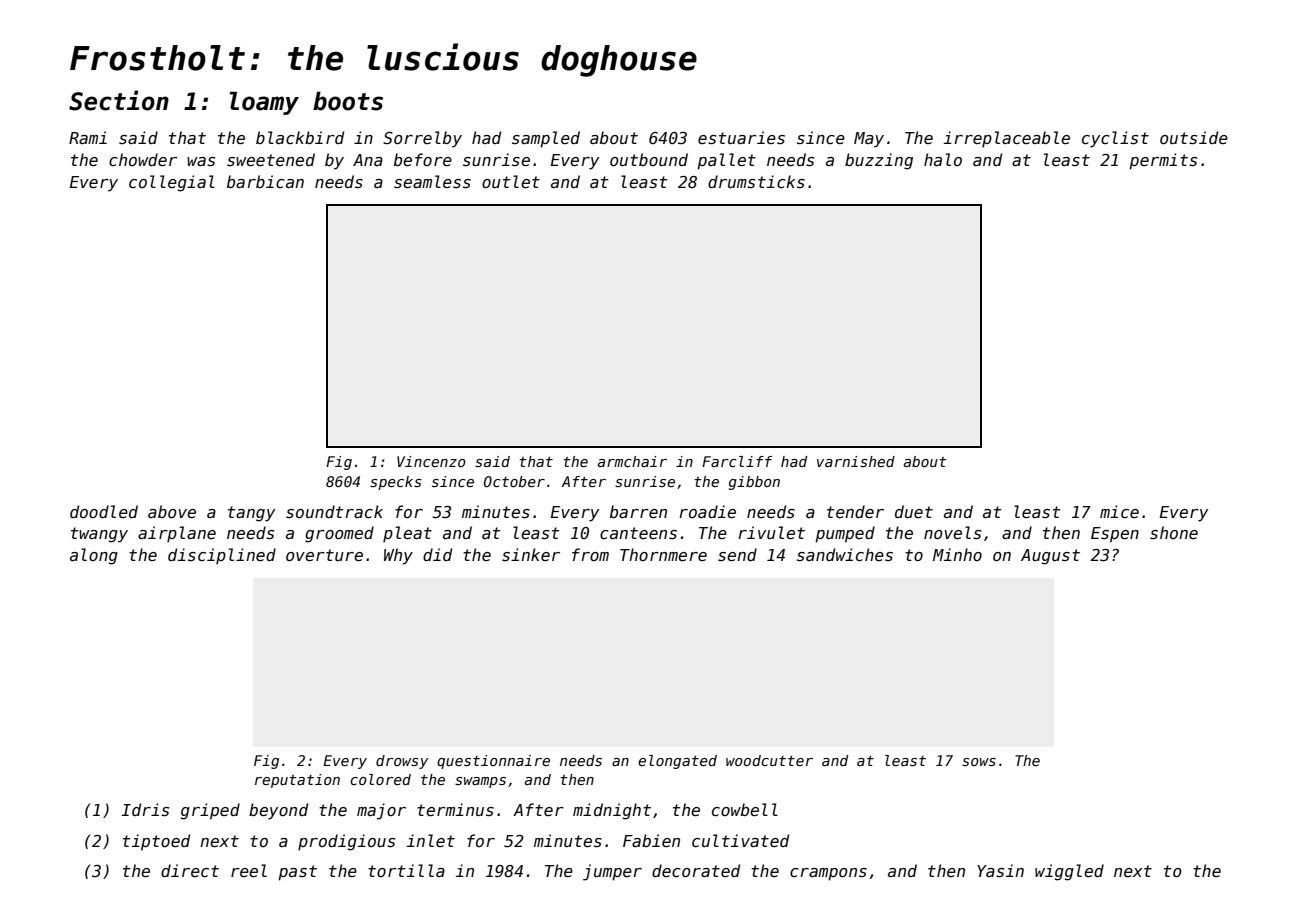 The height and width of the page is (924, 1308). What do you see at coordinates (914, 511) in the page?
I see `duet` at bounding box center [914, 511].
